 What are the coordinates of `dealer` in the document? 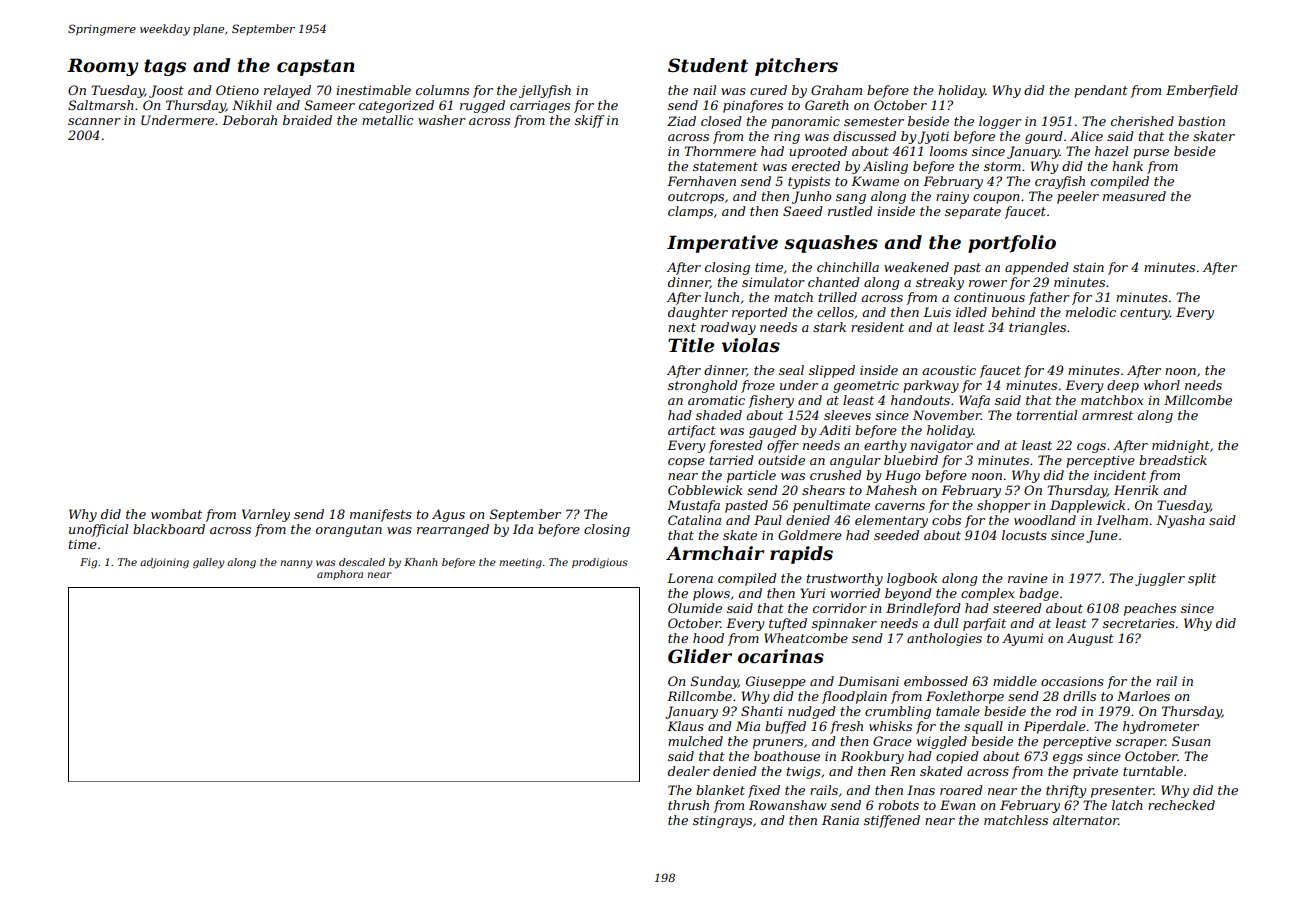 It's located at (689, 771).
